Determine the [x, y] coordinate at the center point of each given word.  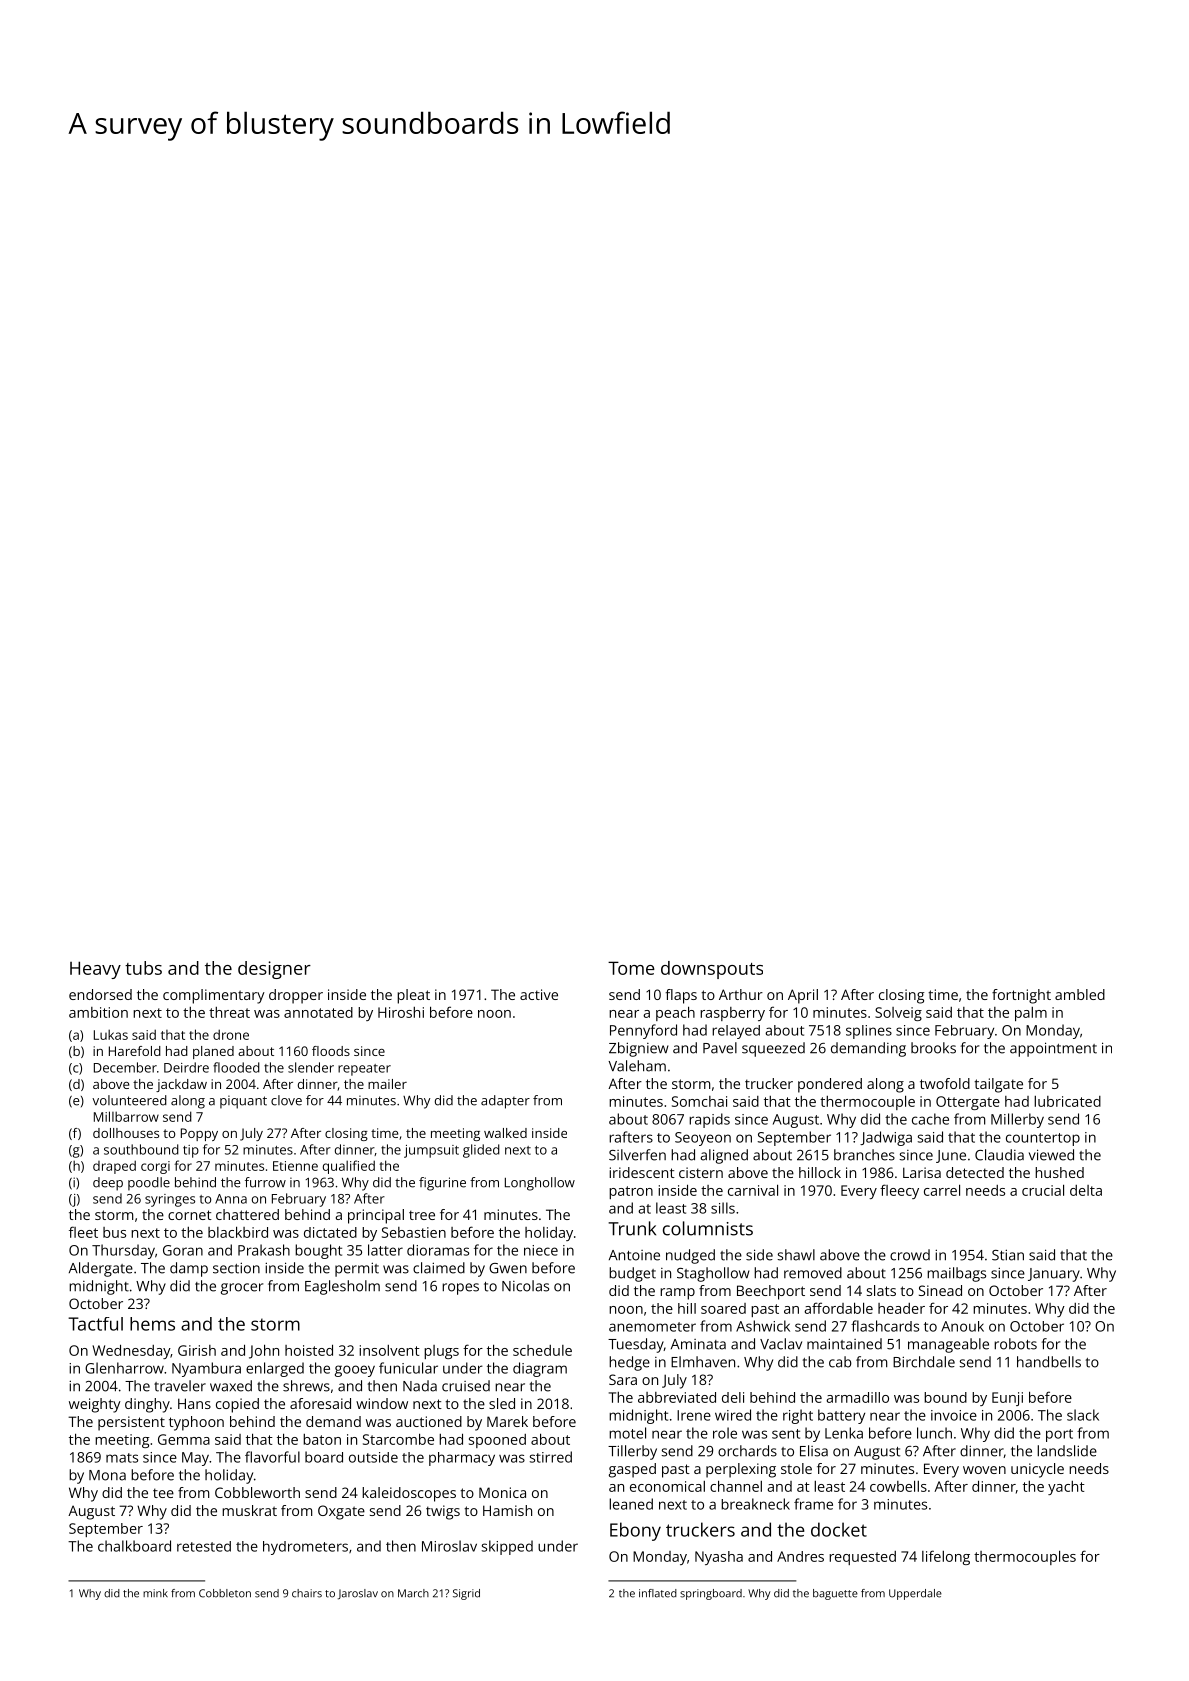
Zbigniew [639, 1049]
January [1054, 1275]
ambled [1080, 994]
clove [286, 1100]
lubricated [1067, 1101]
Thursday [123, 1251]
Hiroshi [401, 1012]
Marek [507, 1421]
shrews [306, 1386]
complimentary [214, 996]
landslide [1067, 1451]
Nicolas [525, 1286]
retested [204, 1546]
